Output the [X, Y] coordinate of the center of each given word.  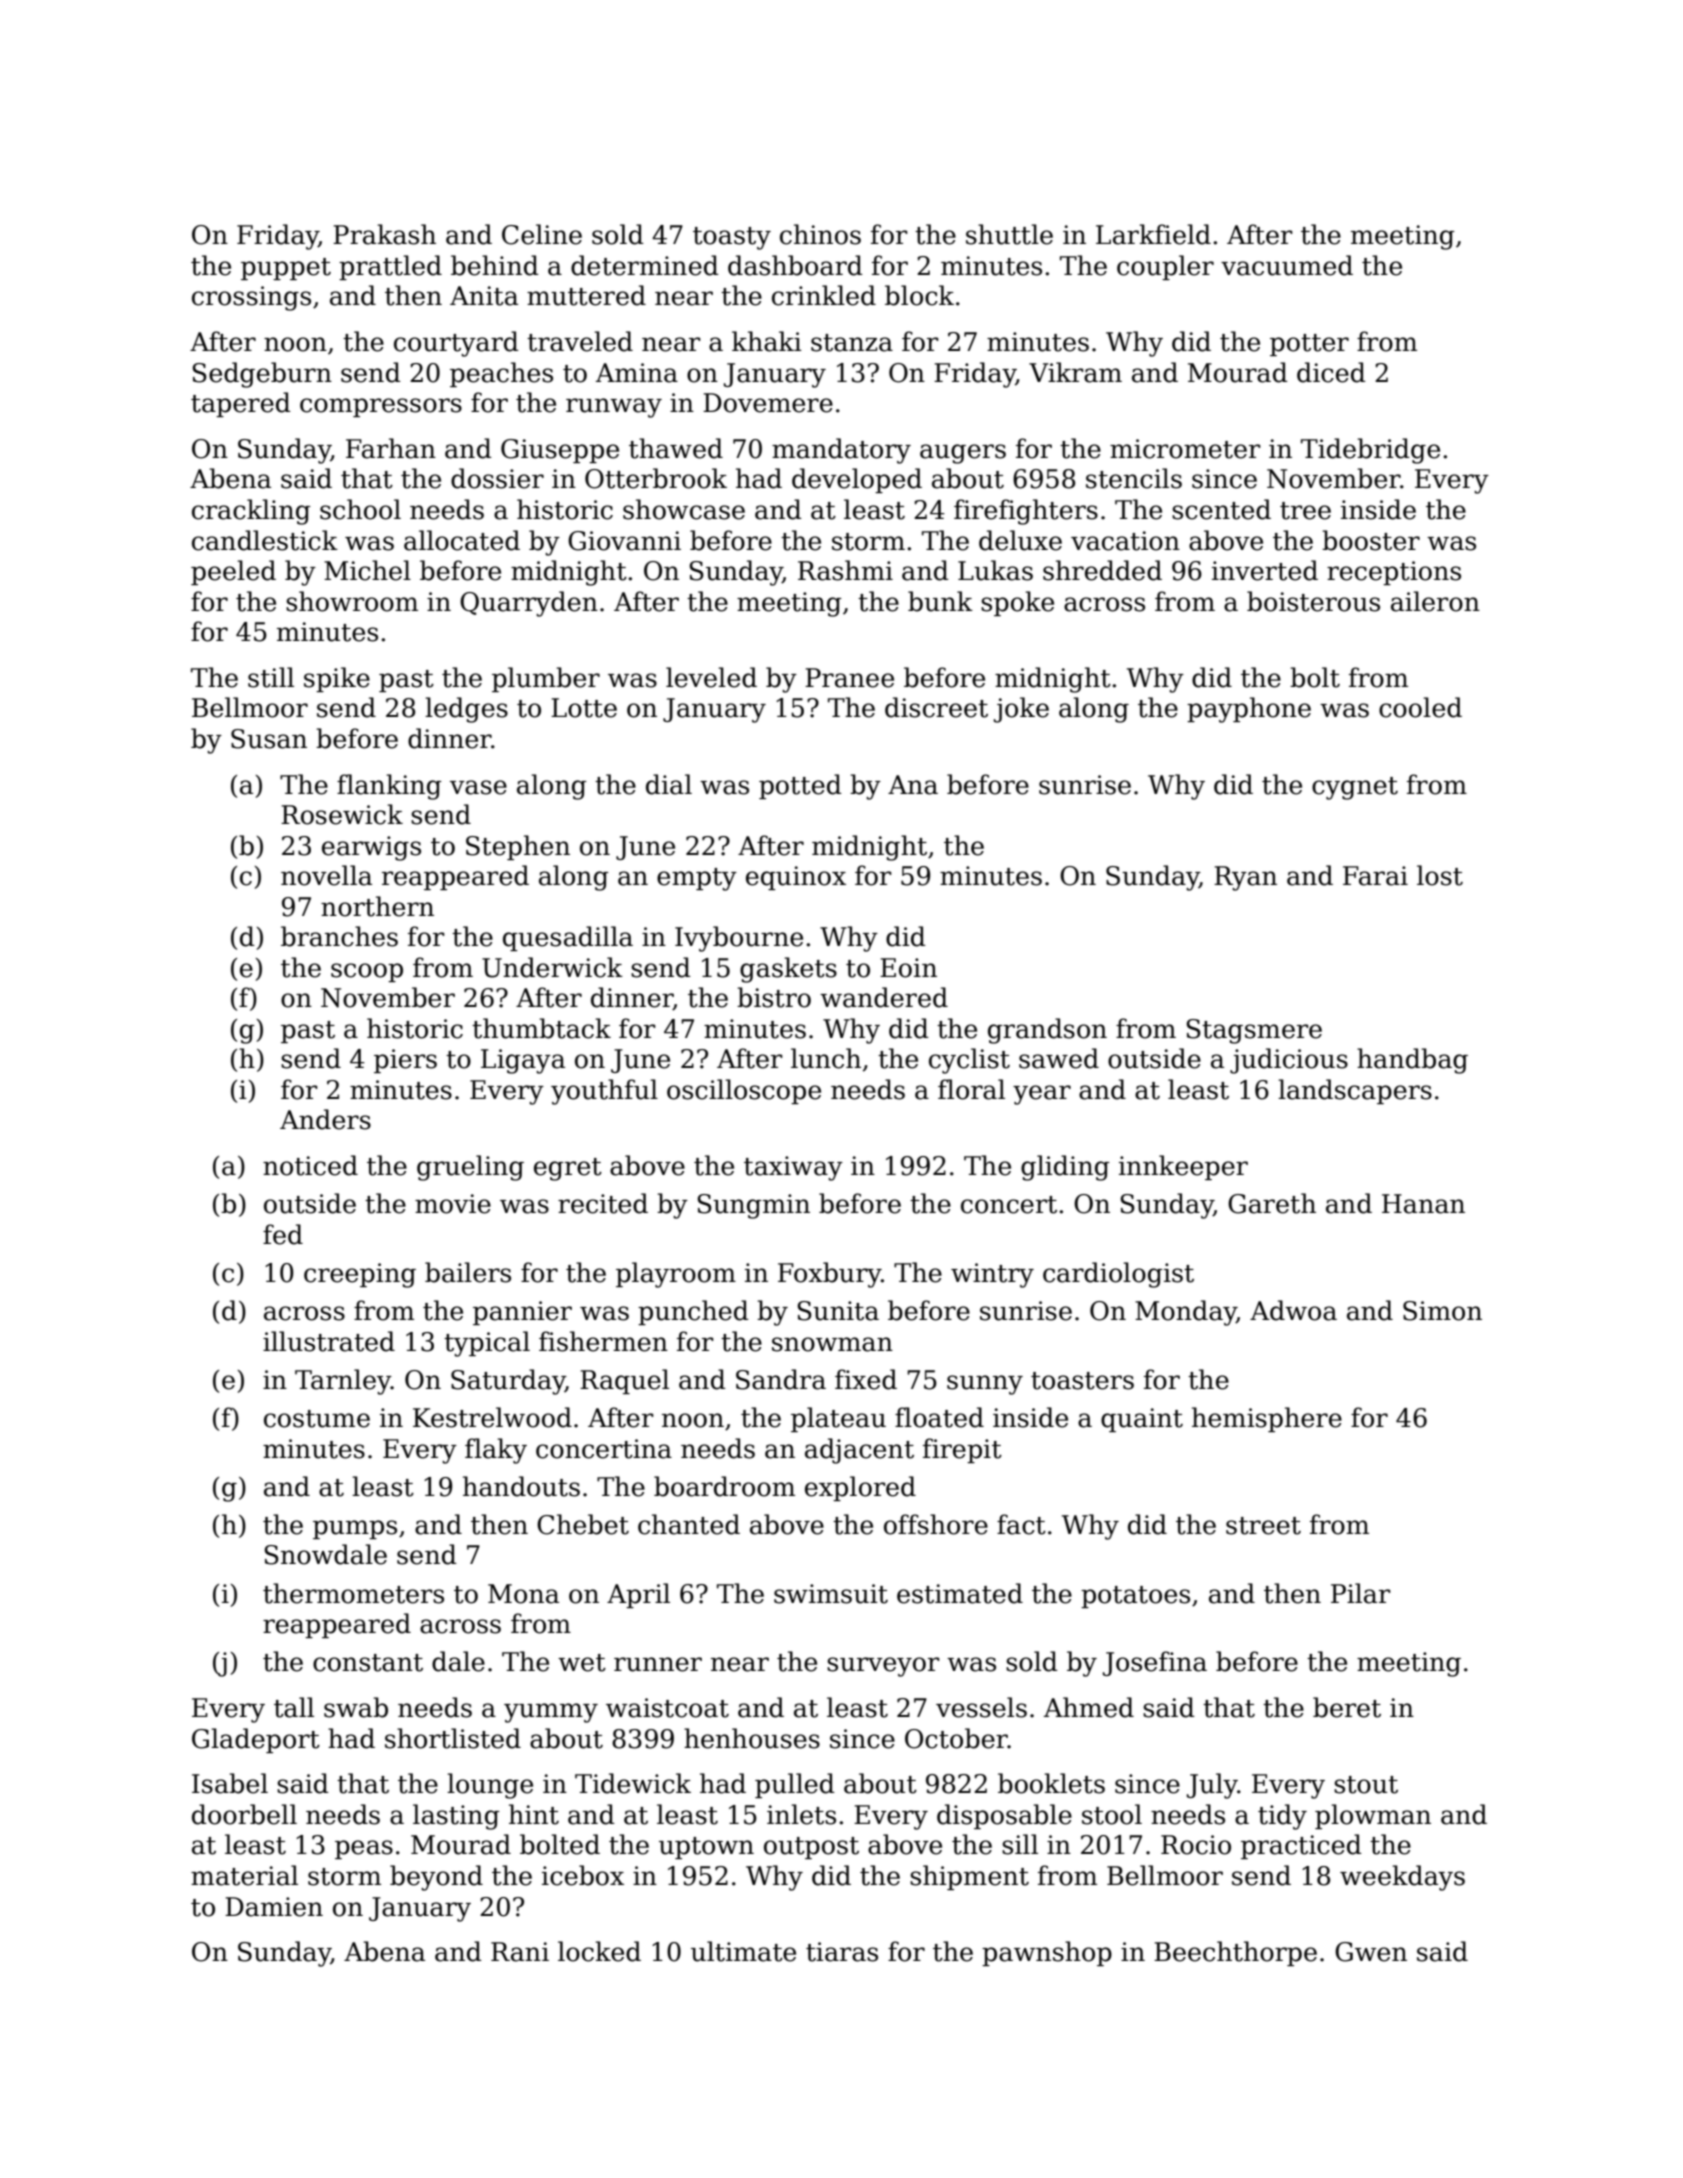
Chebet [583, 1524]
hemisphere [1267, 1419]
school [360, 509]
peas [364, 1849]
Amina [637, 373]
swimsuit [831, 1594]
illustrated [329, 1341]
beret [1347, 1707]
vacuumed [1287, 265]
